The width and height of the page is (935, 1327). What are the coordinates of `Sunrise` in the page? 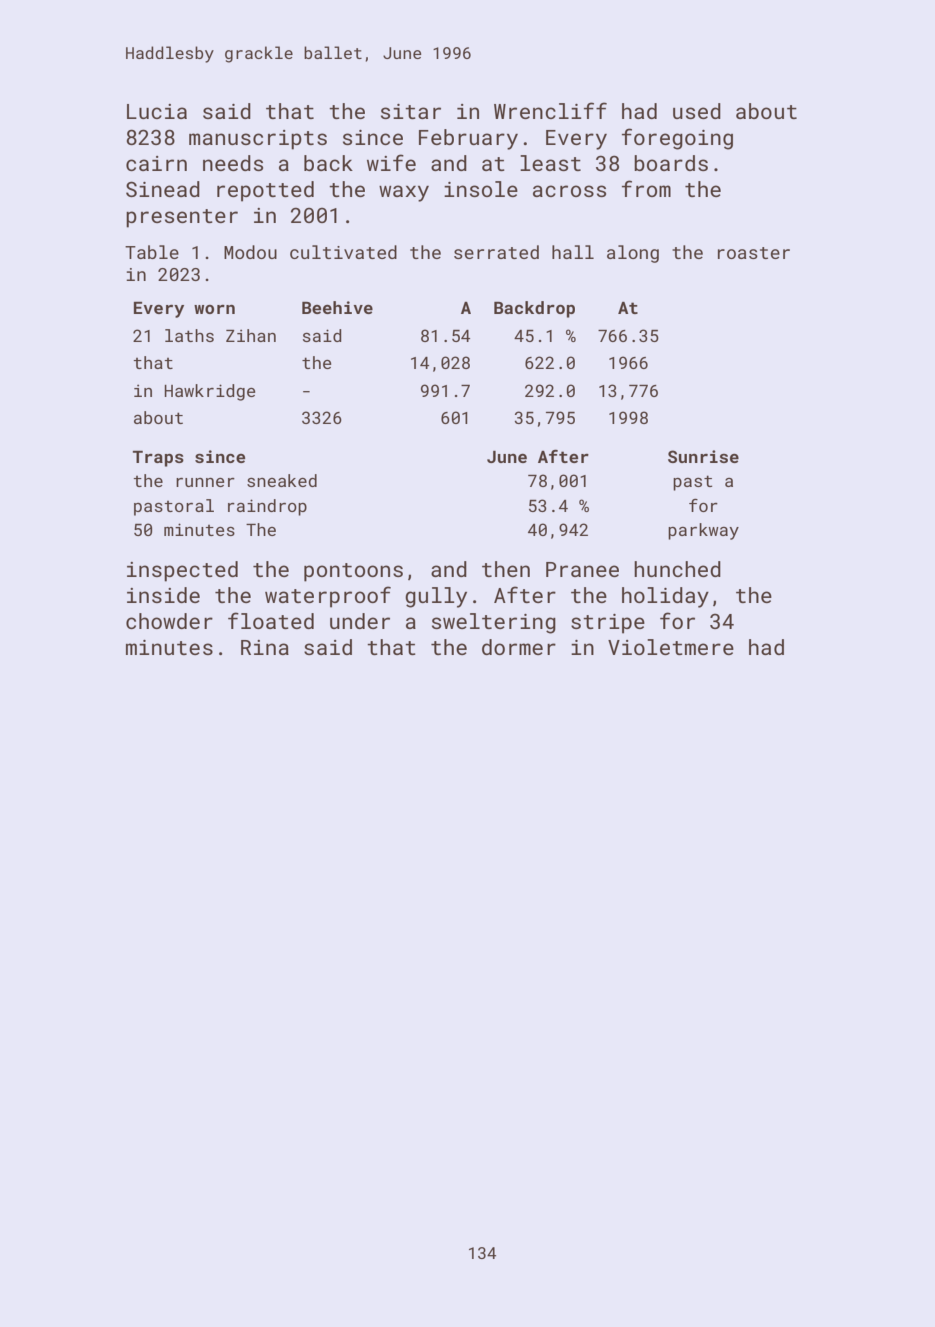 It's located at (703, 456).
